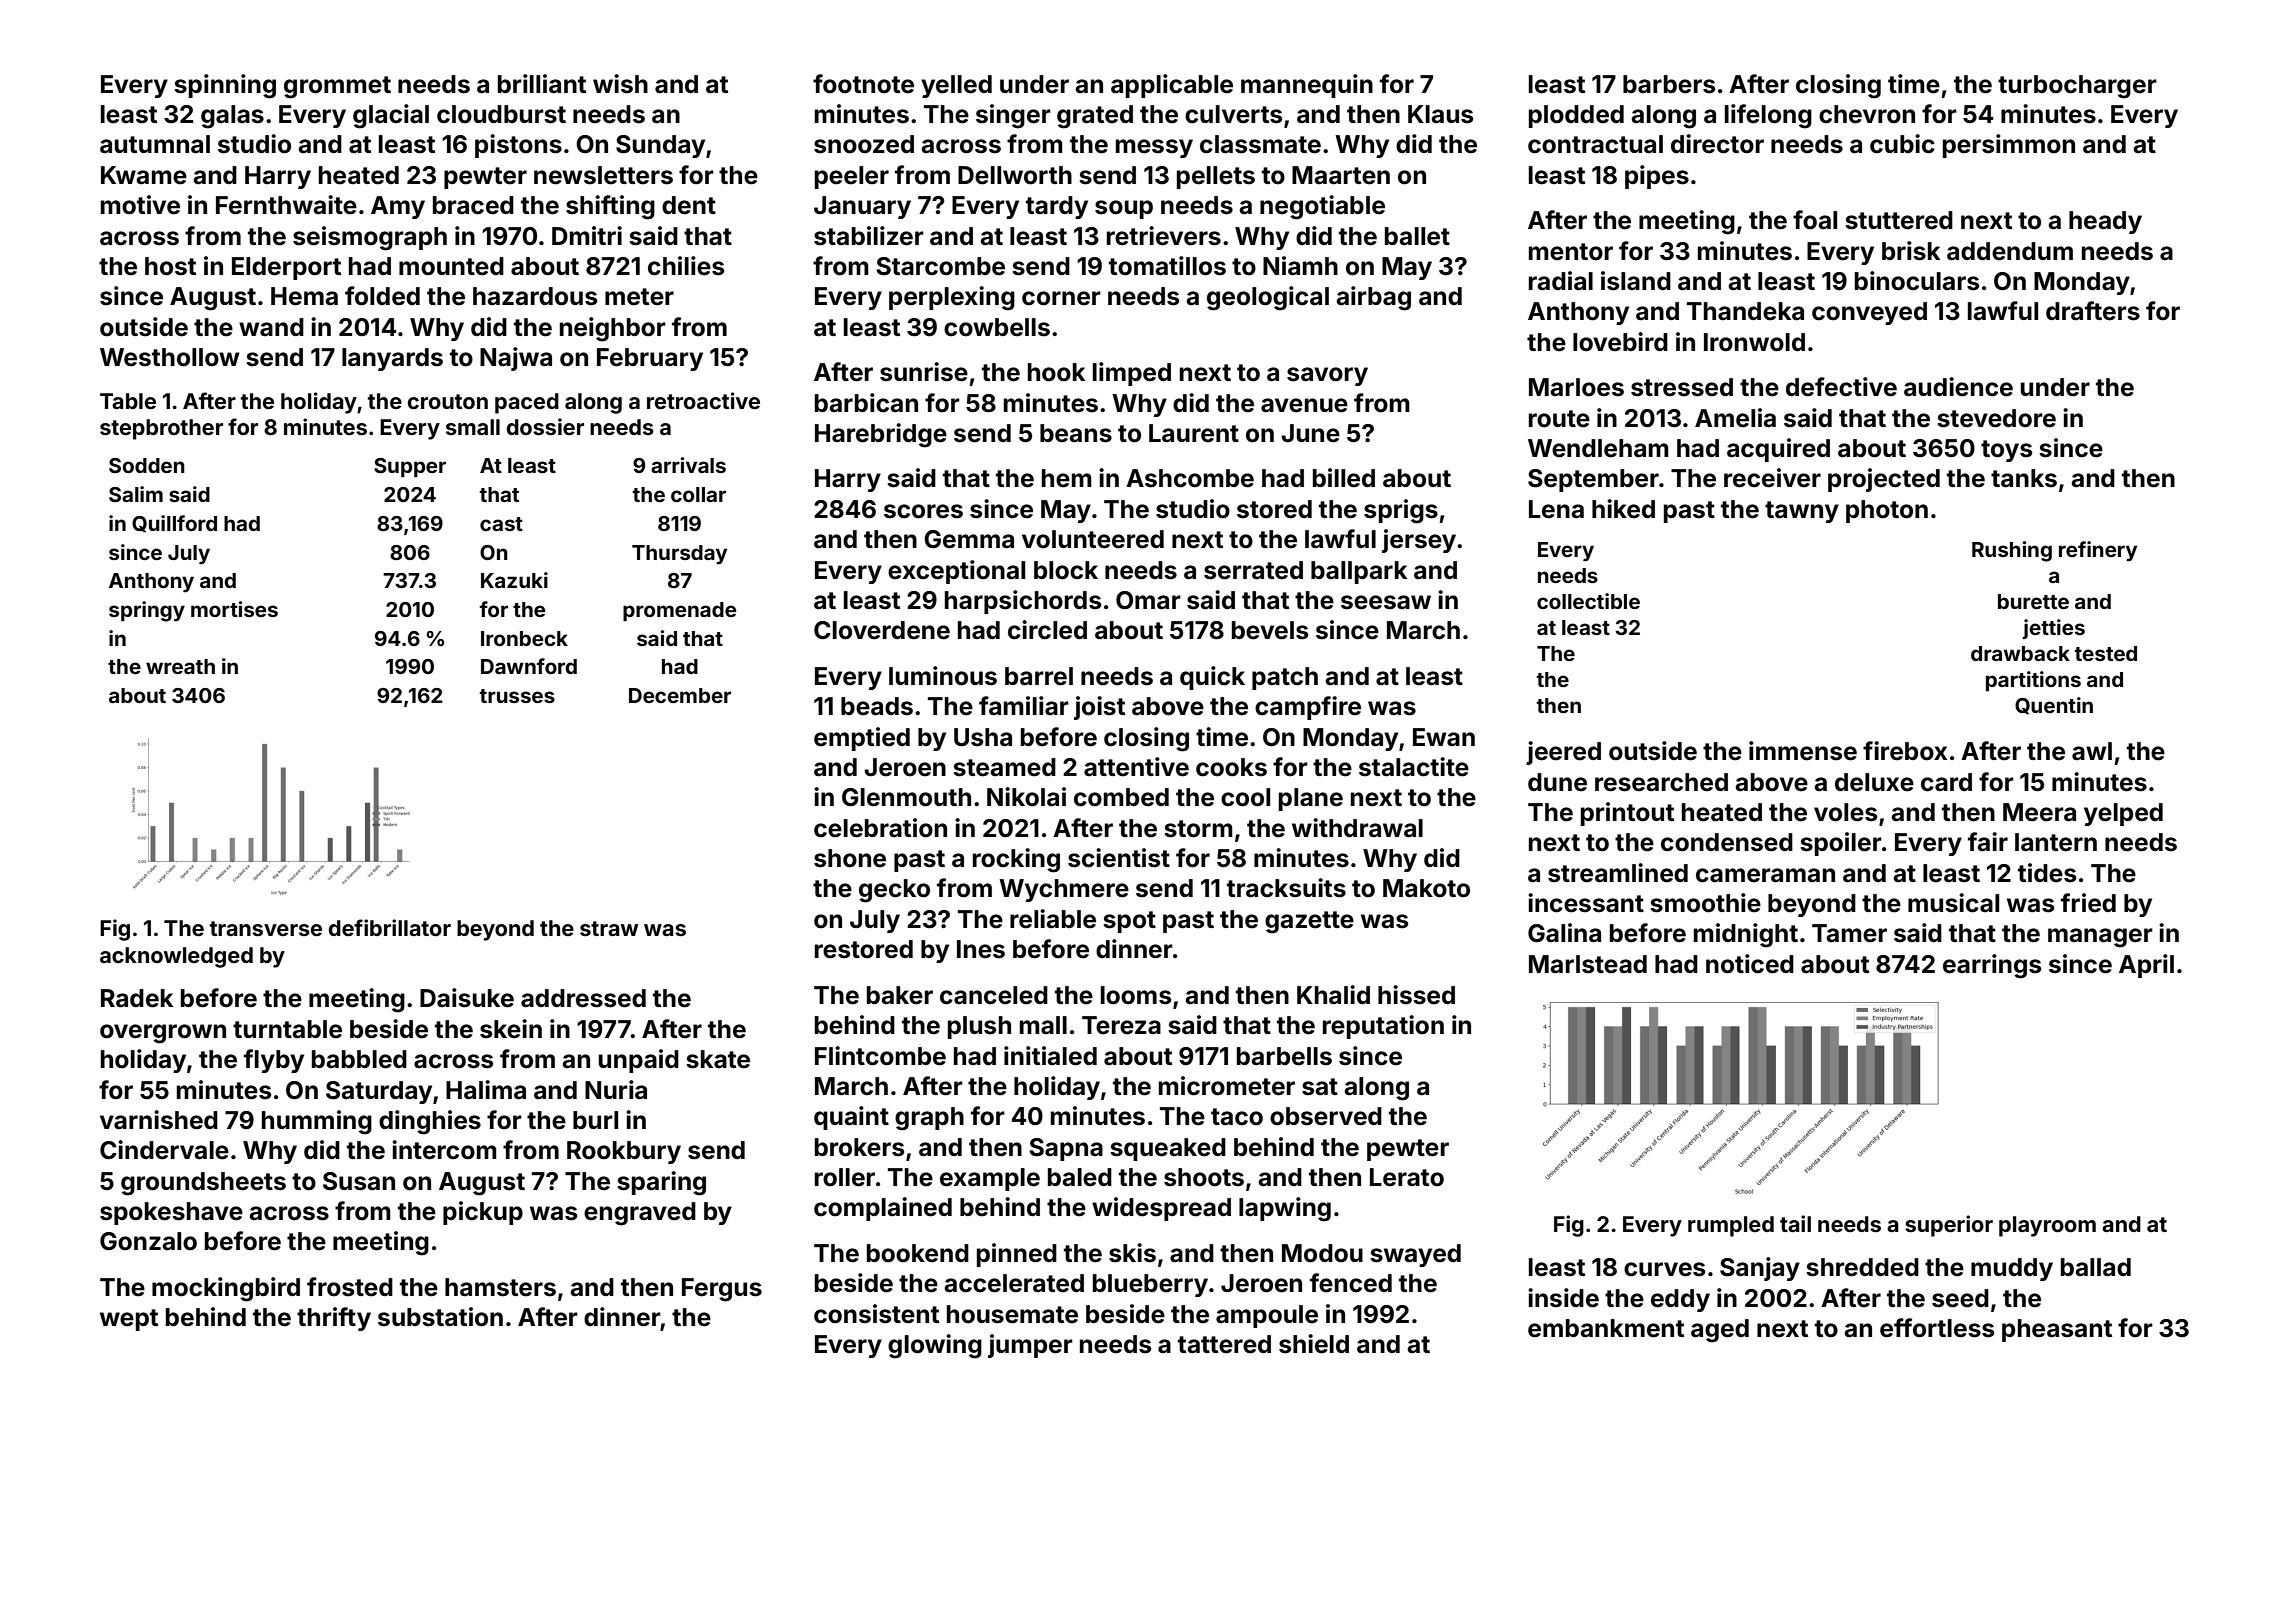 Image resolution: width=2292 pixels, height=1620 pixels. I want to click on refinery, so click(2098, 551).
